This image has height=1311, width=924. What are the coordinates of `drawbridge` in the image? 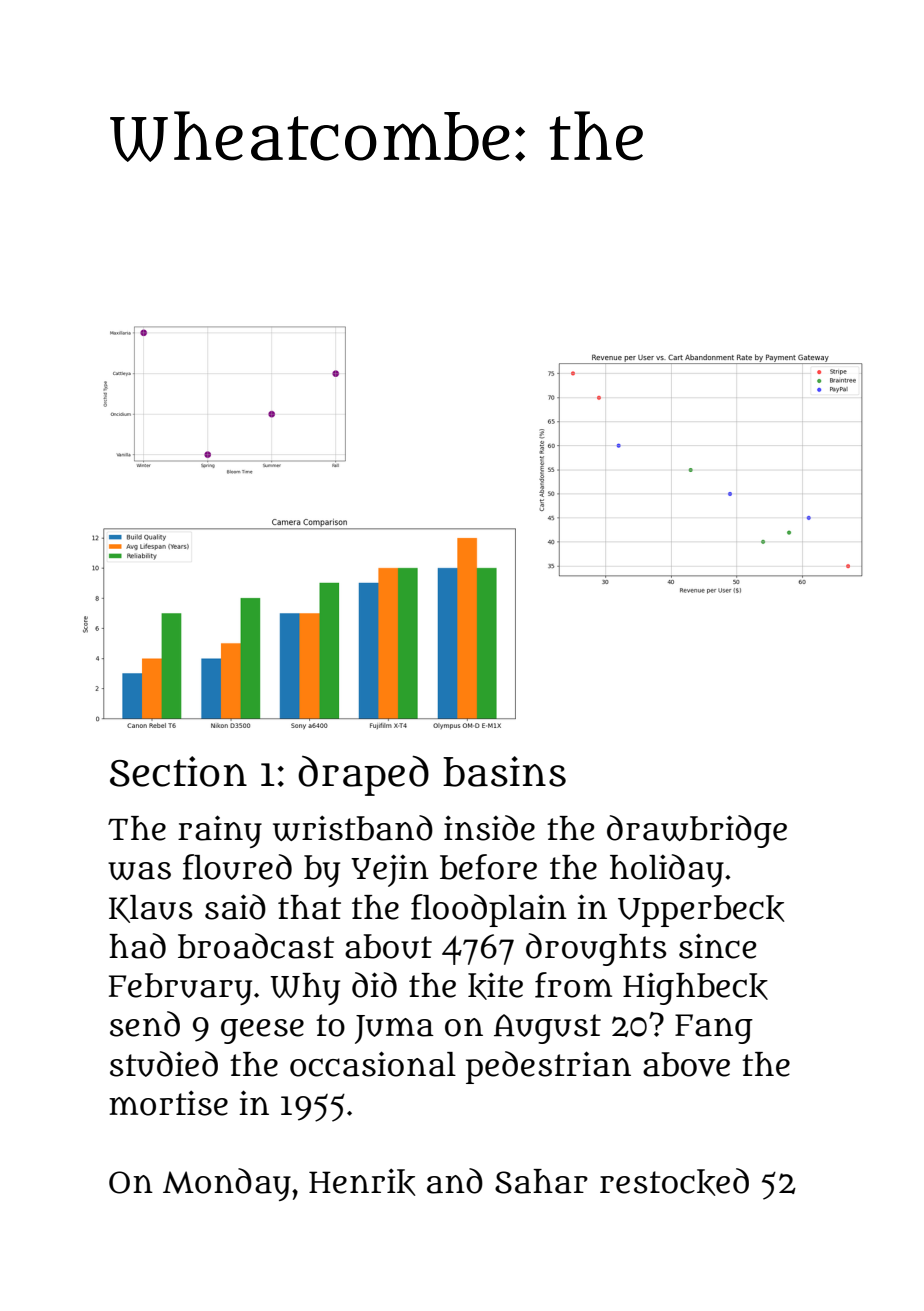 It's located at (697, 831).
